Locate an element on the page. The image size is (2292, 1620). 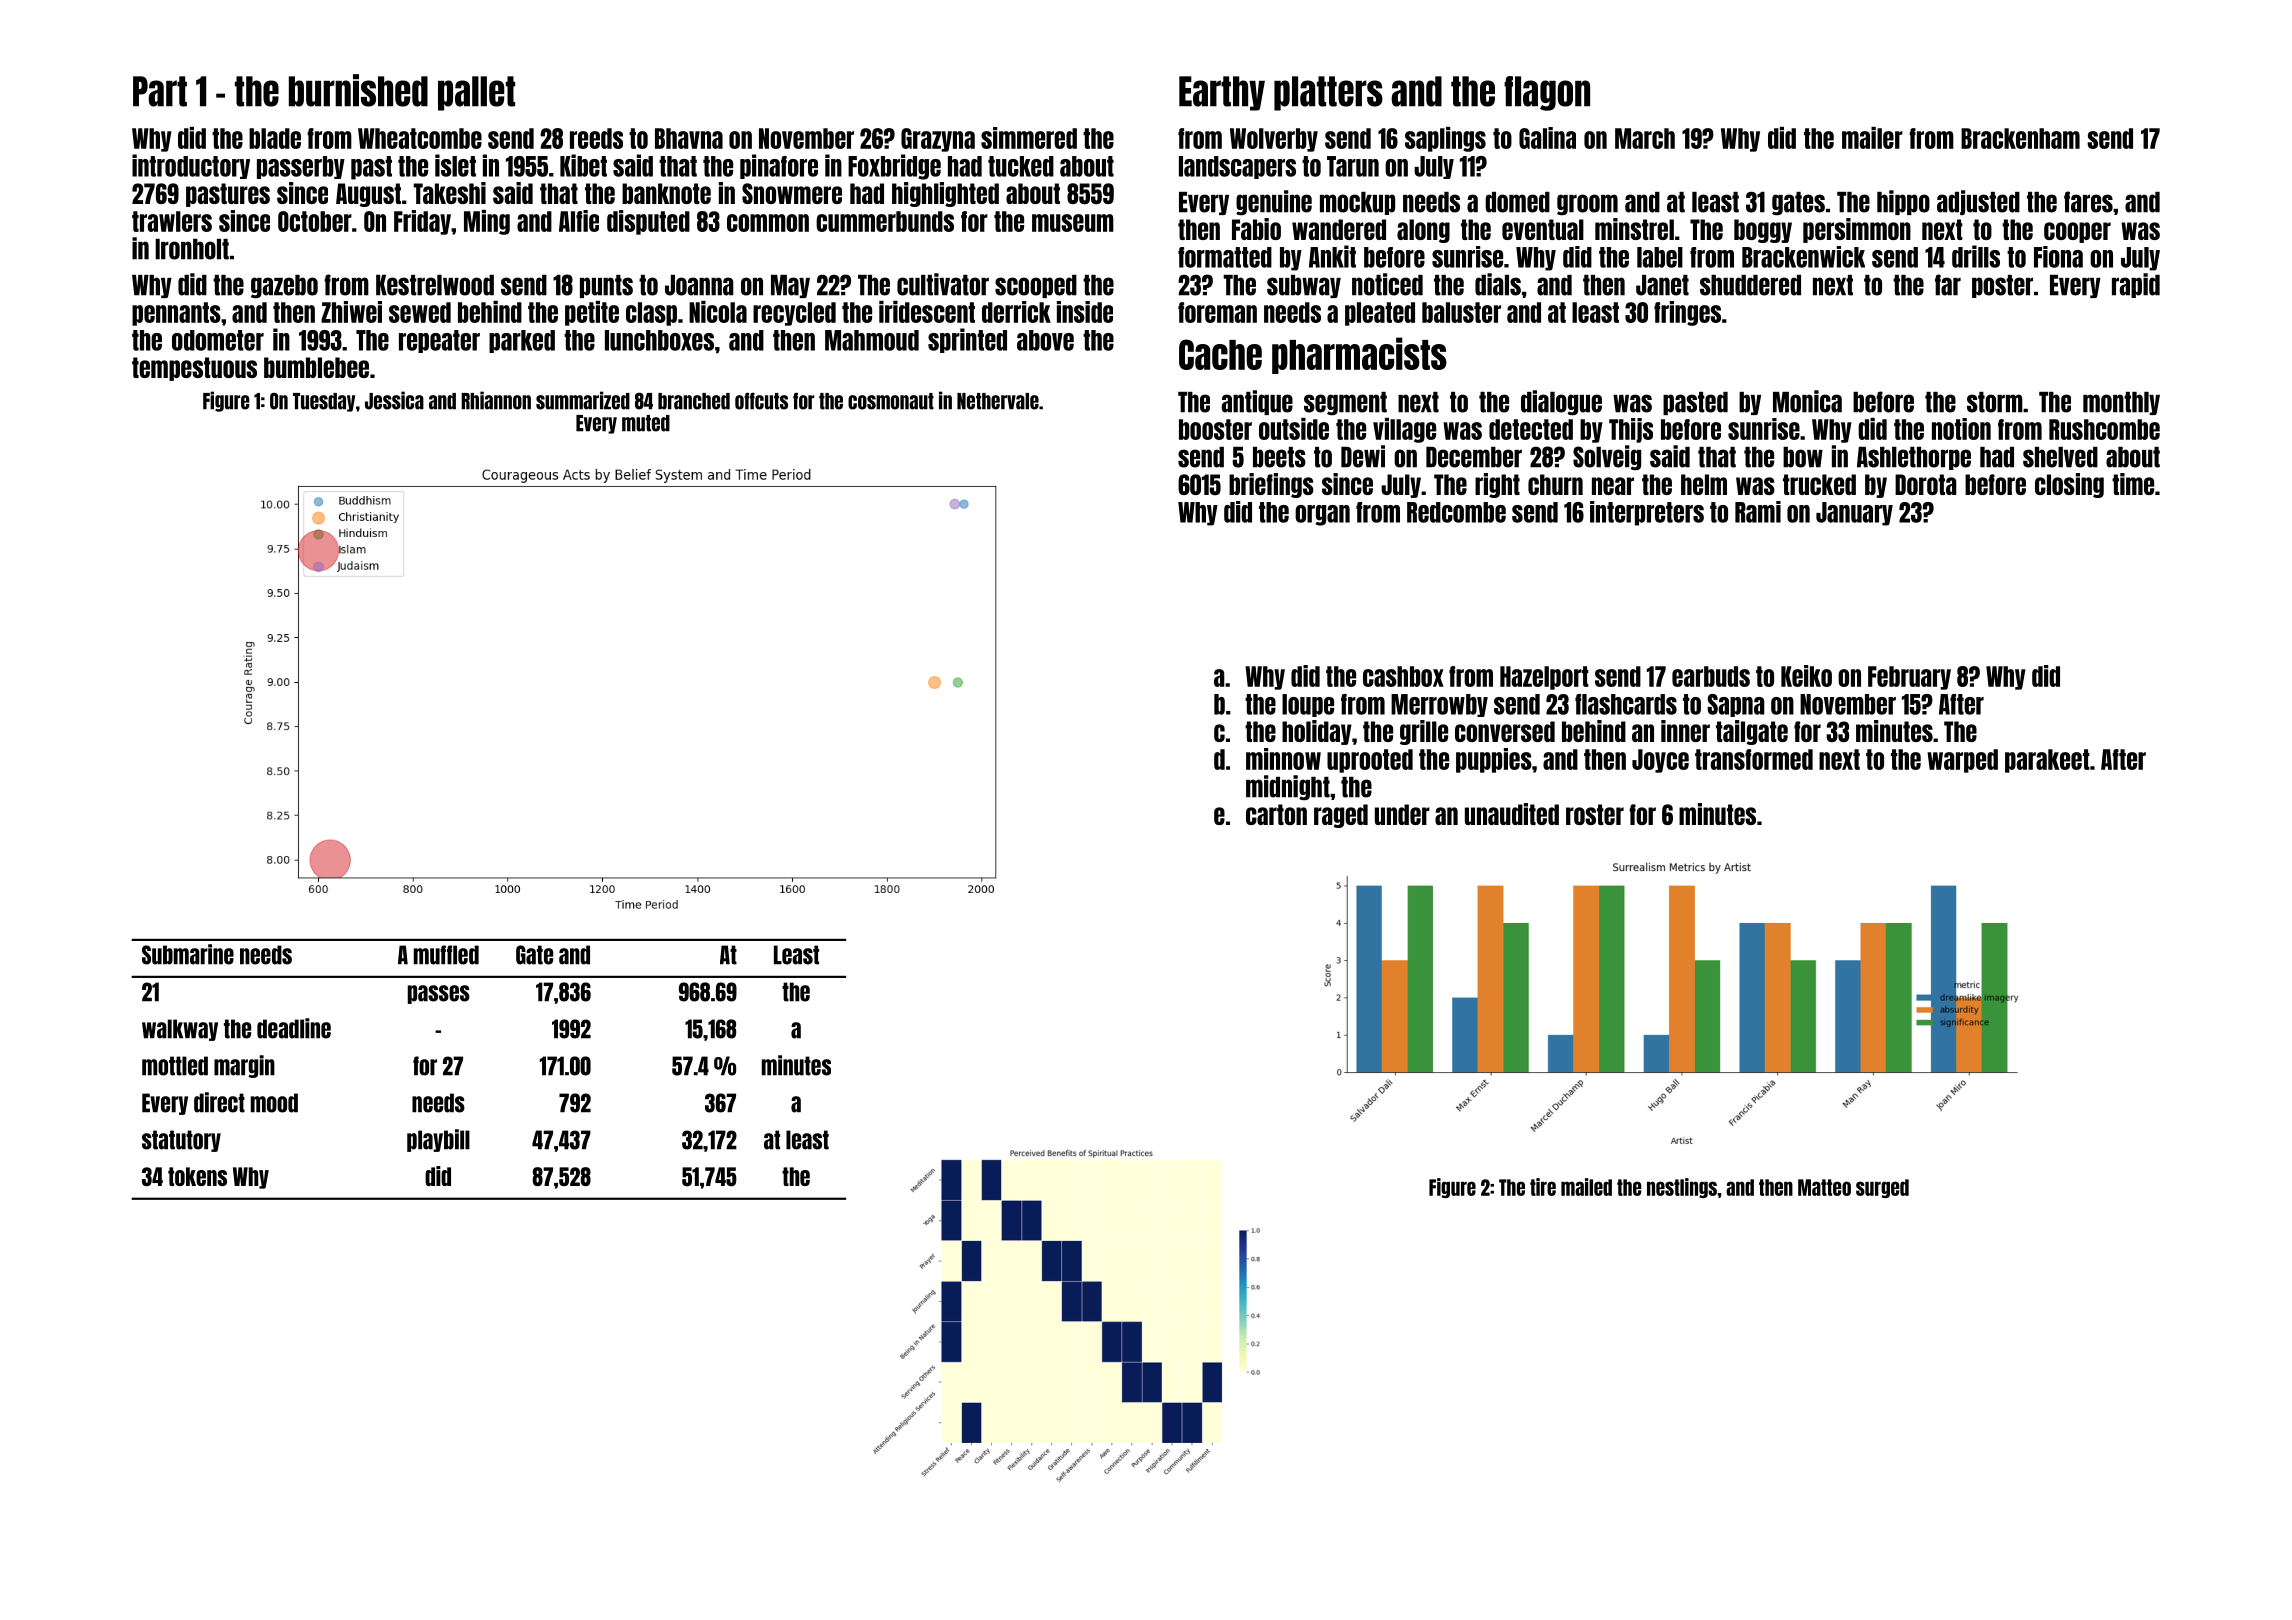
shuddered is located at coordinates (1750, 285).
